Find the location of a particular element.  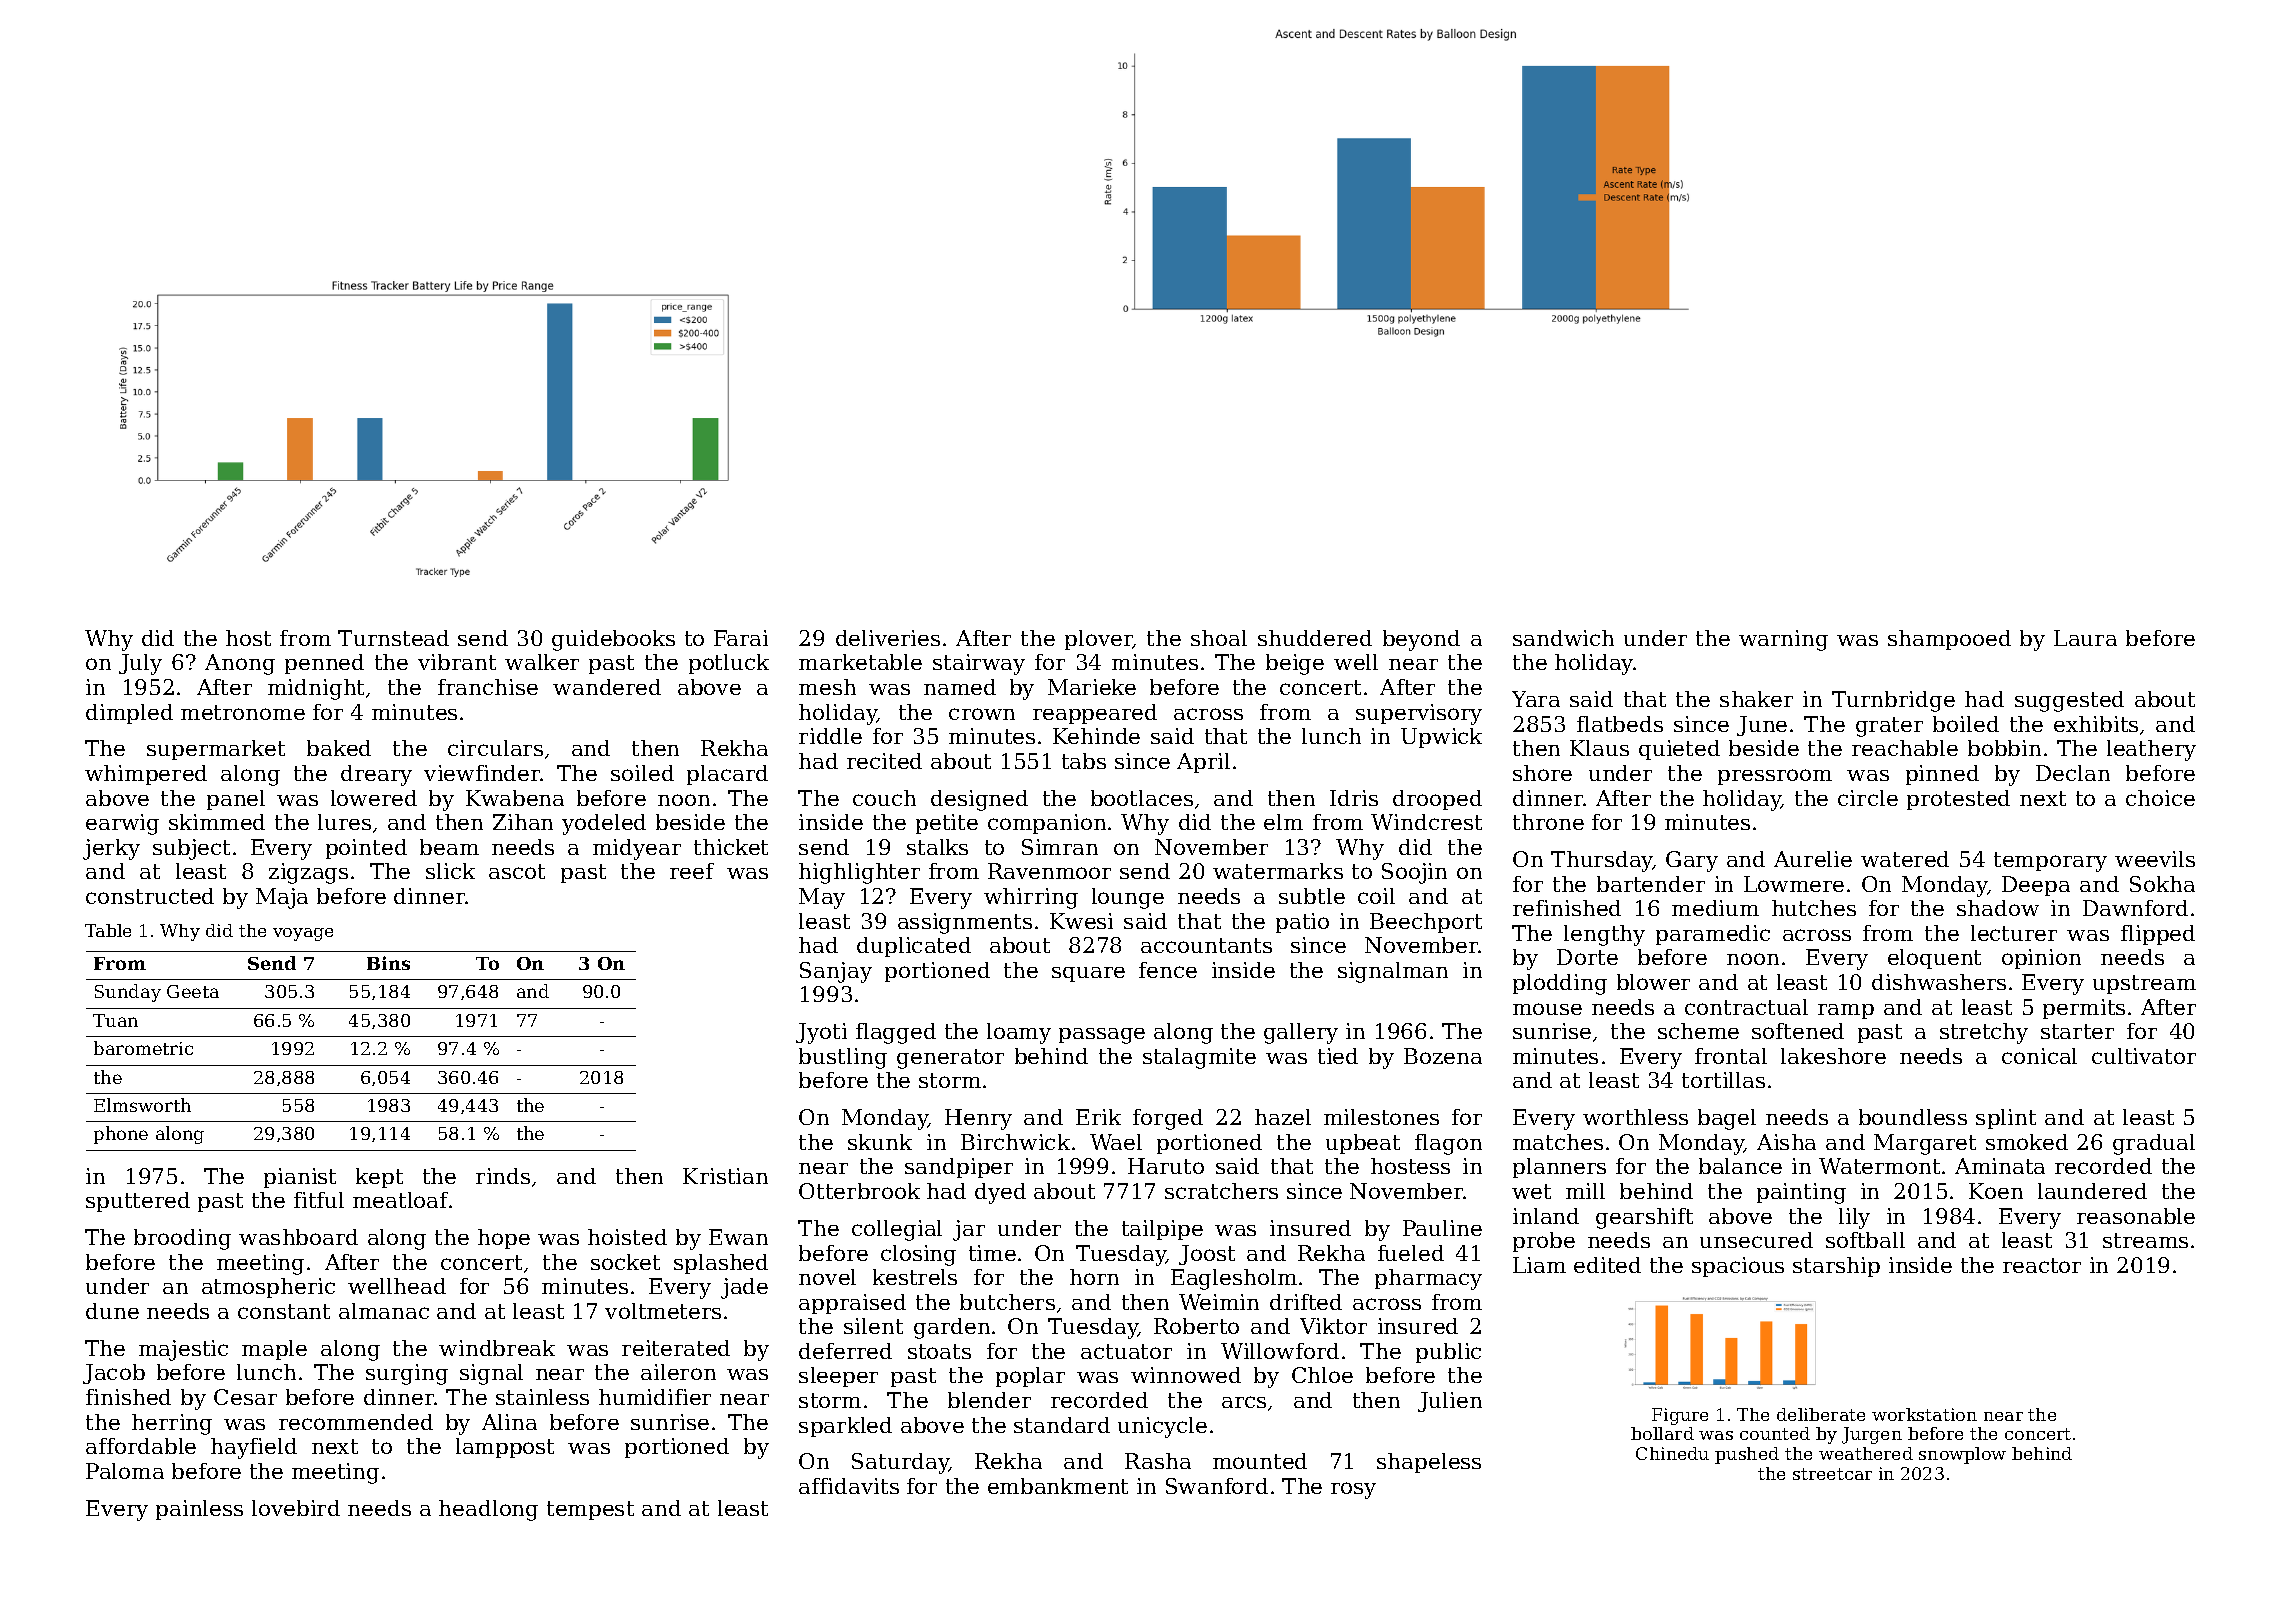

phone is located at coordinates (121, 1135).
